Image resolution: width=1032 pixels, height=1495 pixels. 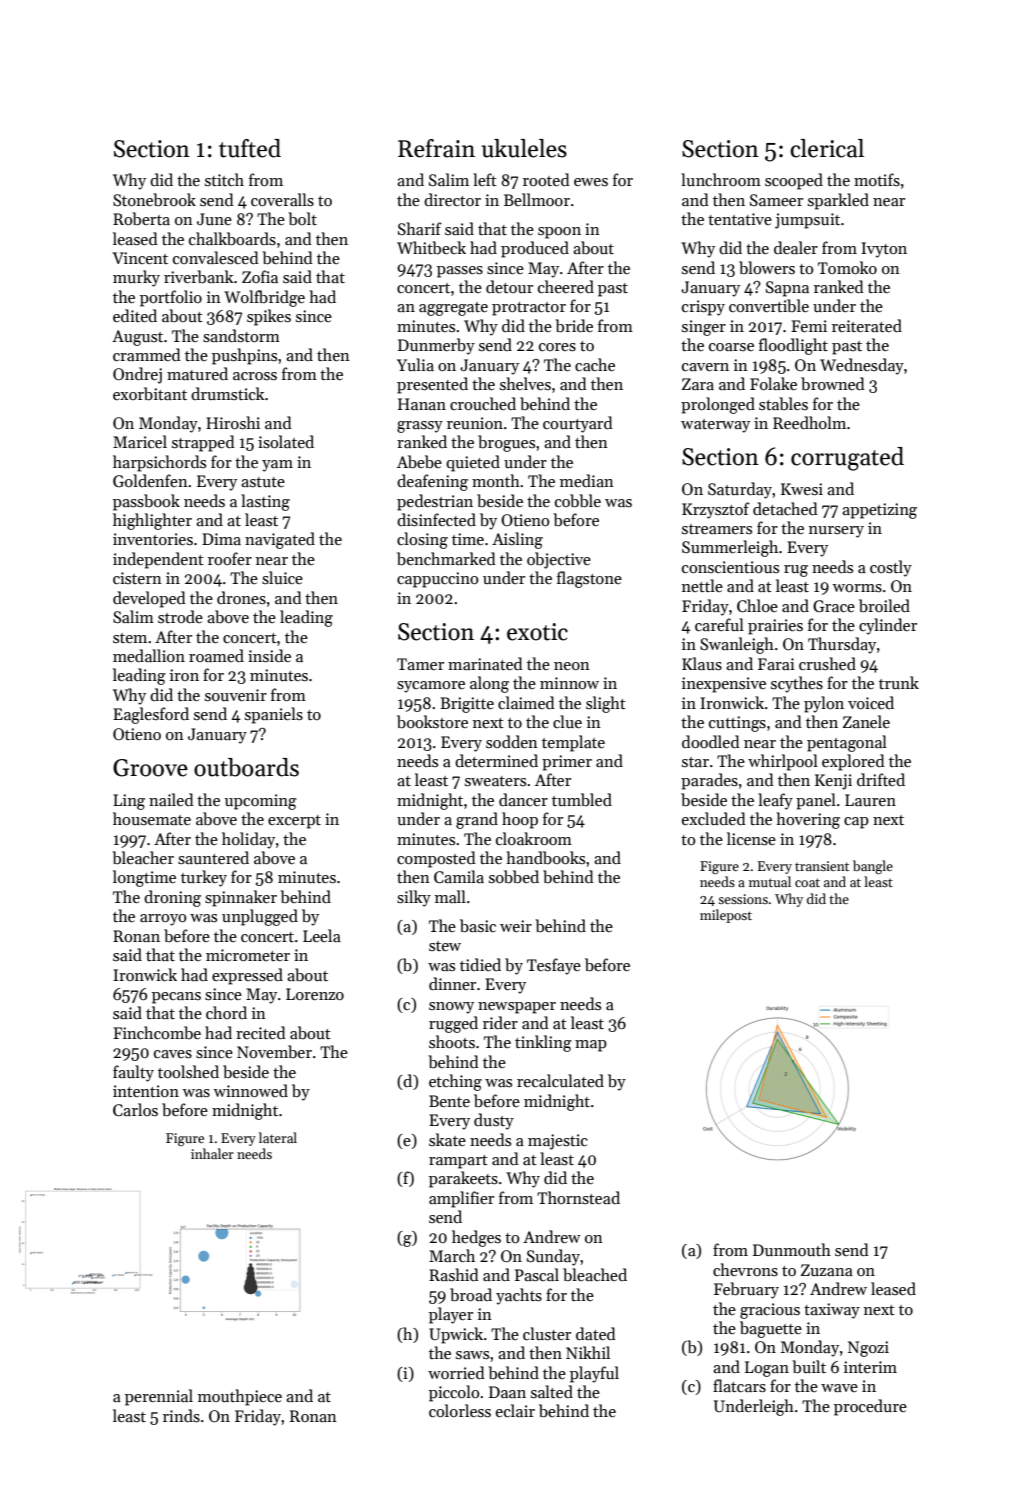 I want to click on majestic, so click(x=558, y=1142).
